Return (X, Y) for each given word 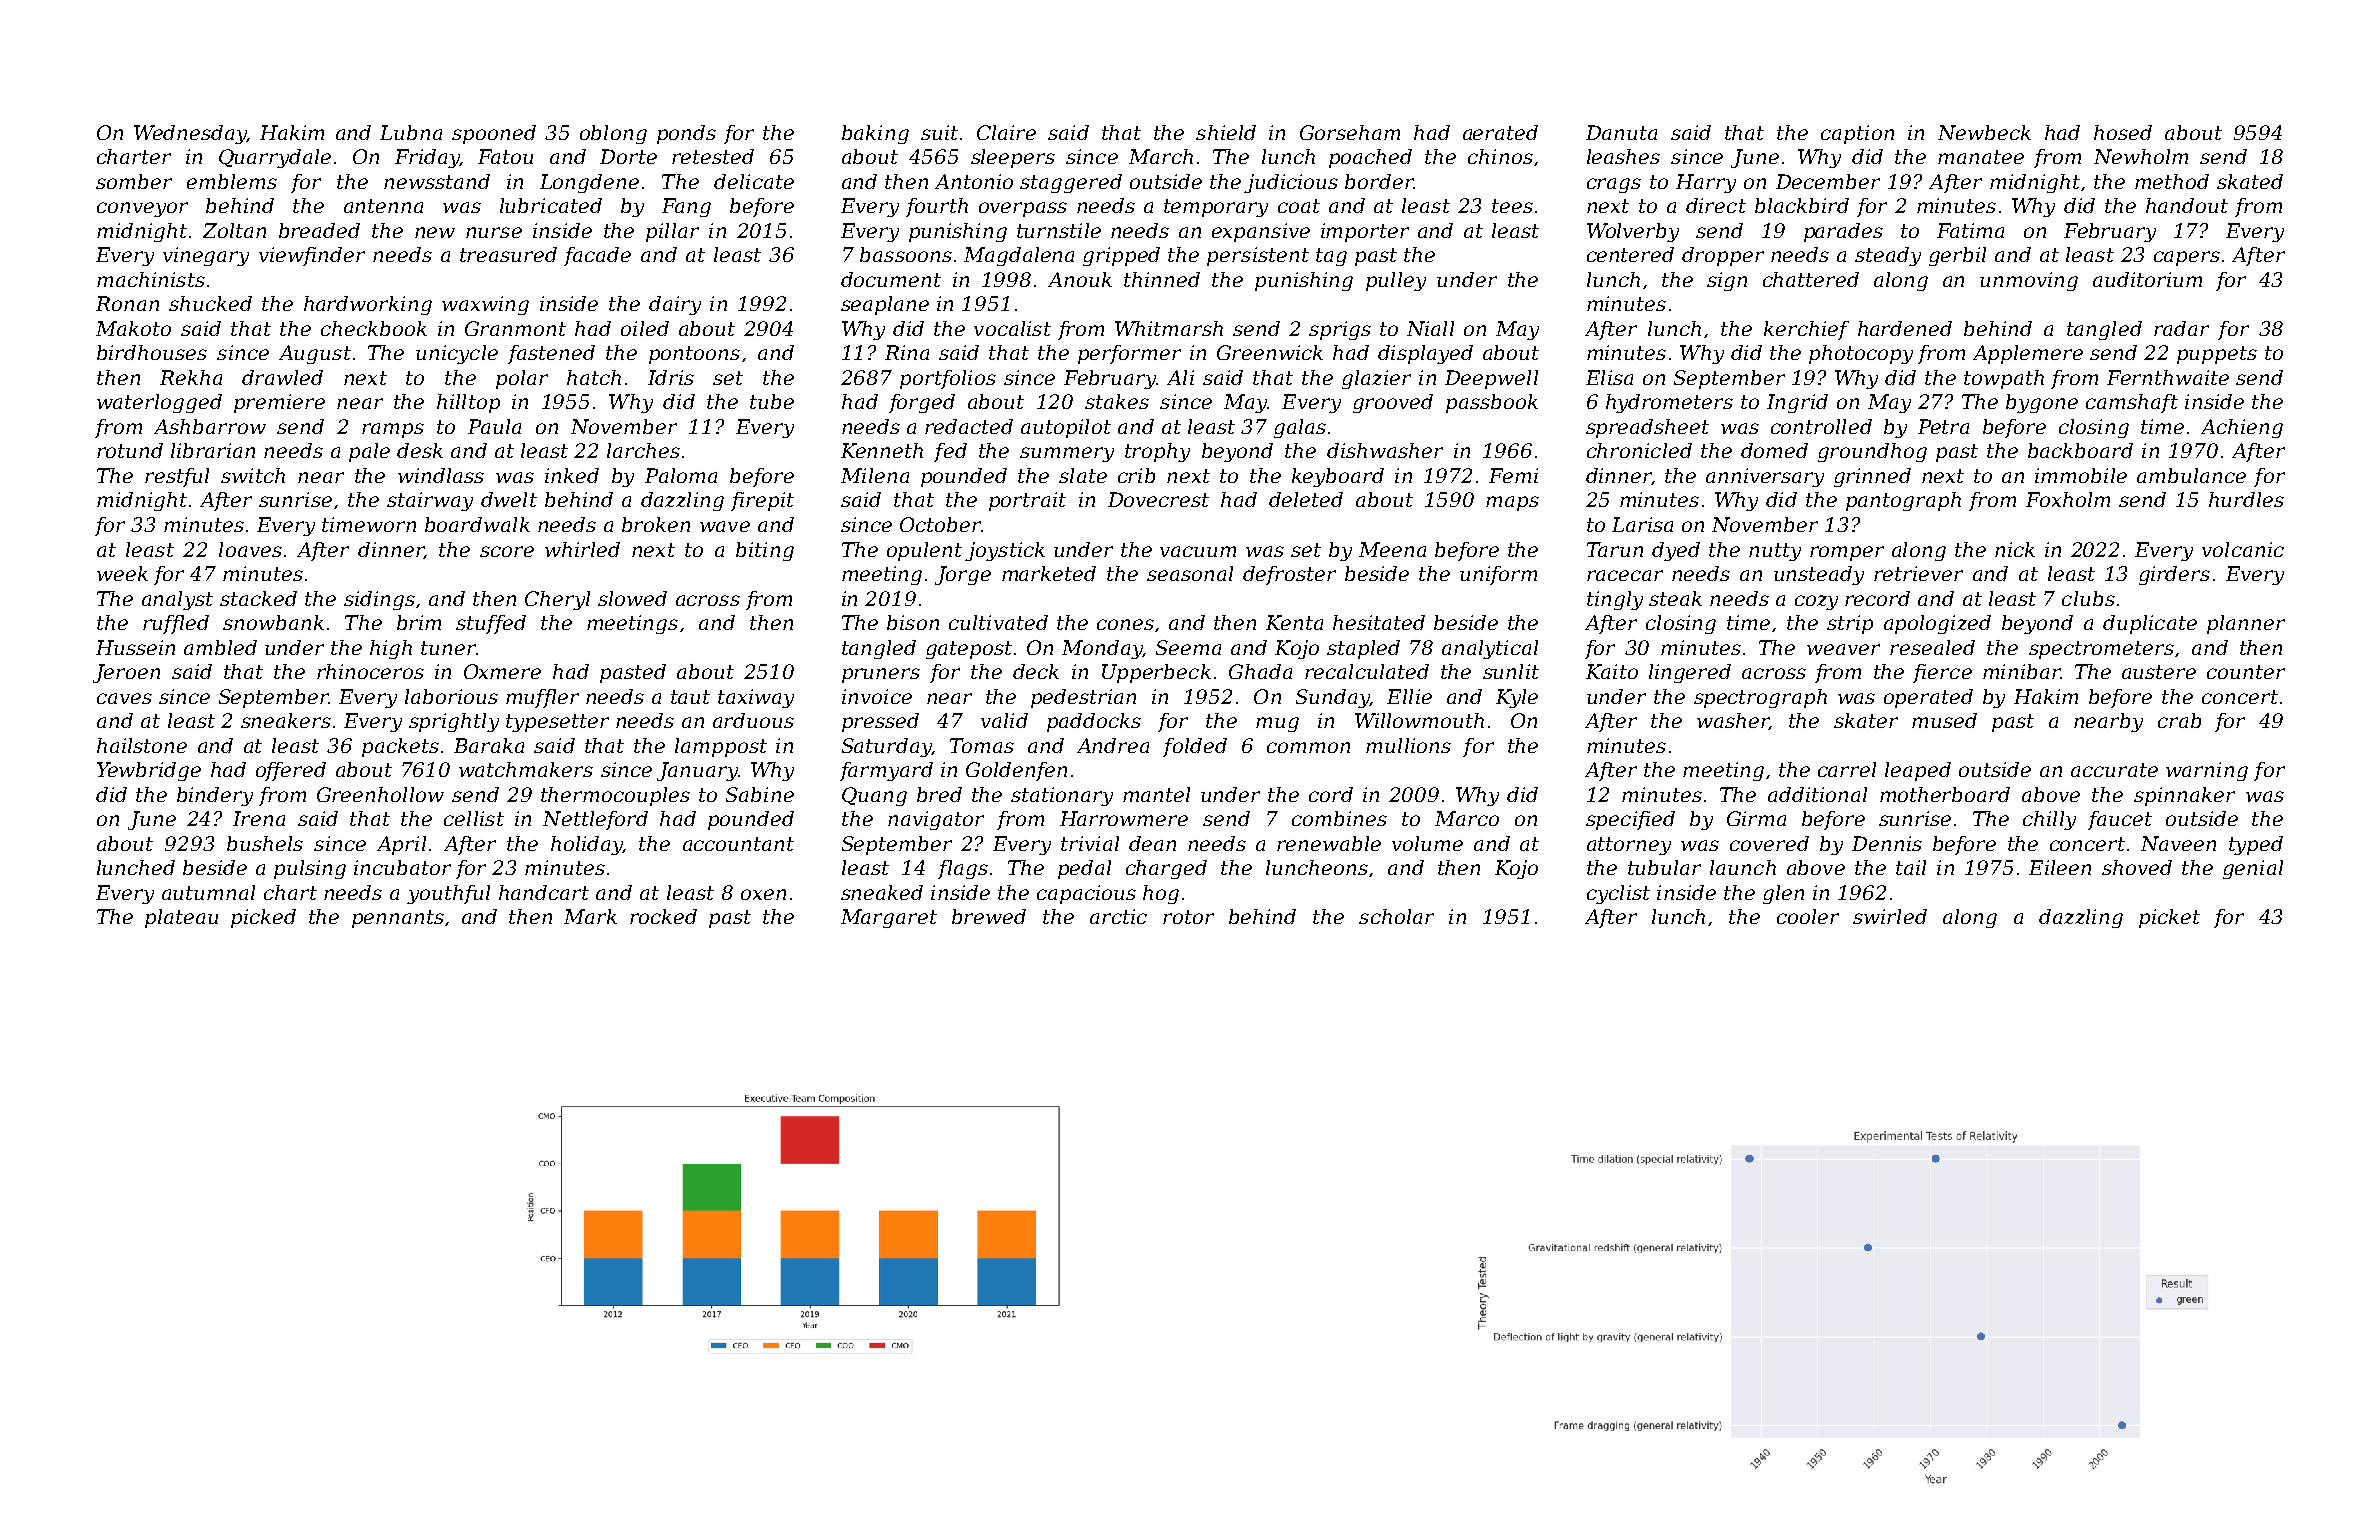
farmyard (886, 771)
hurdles (2246, 499)
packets (400, 747)
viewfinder (312, 256)
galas (1300, 428)
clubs (2088, 598)
